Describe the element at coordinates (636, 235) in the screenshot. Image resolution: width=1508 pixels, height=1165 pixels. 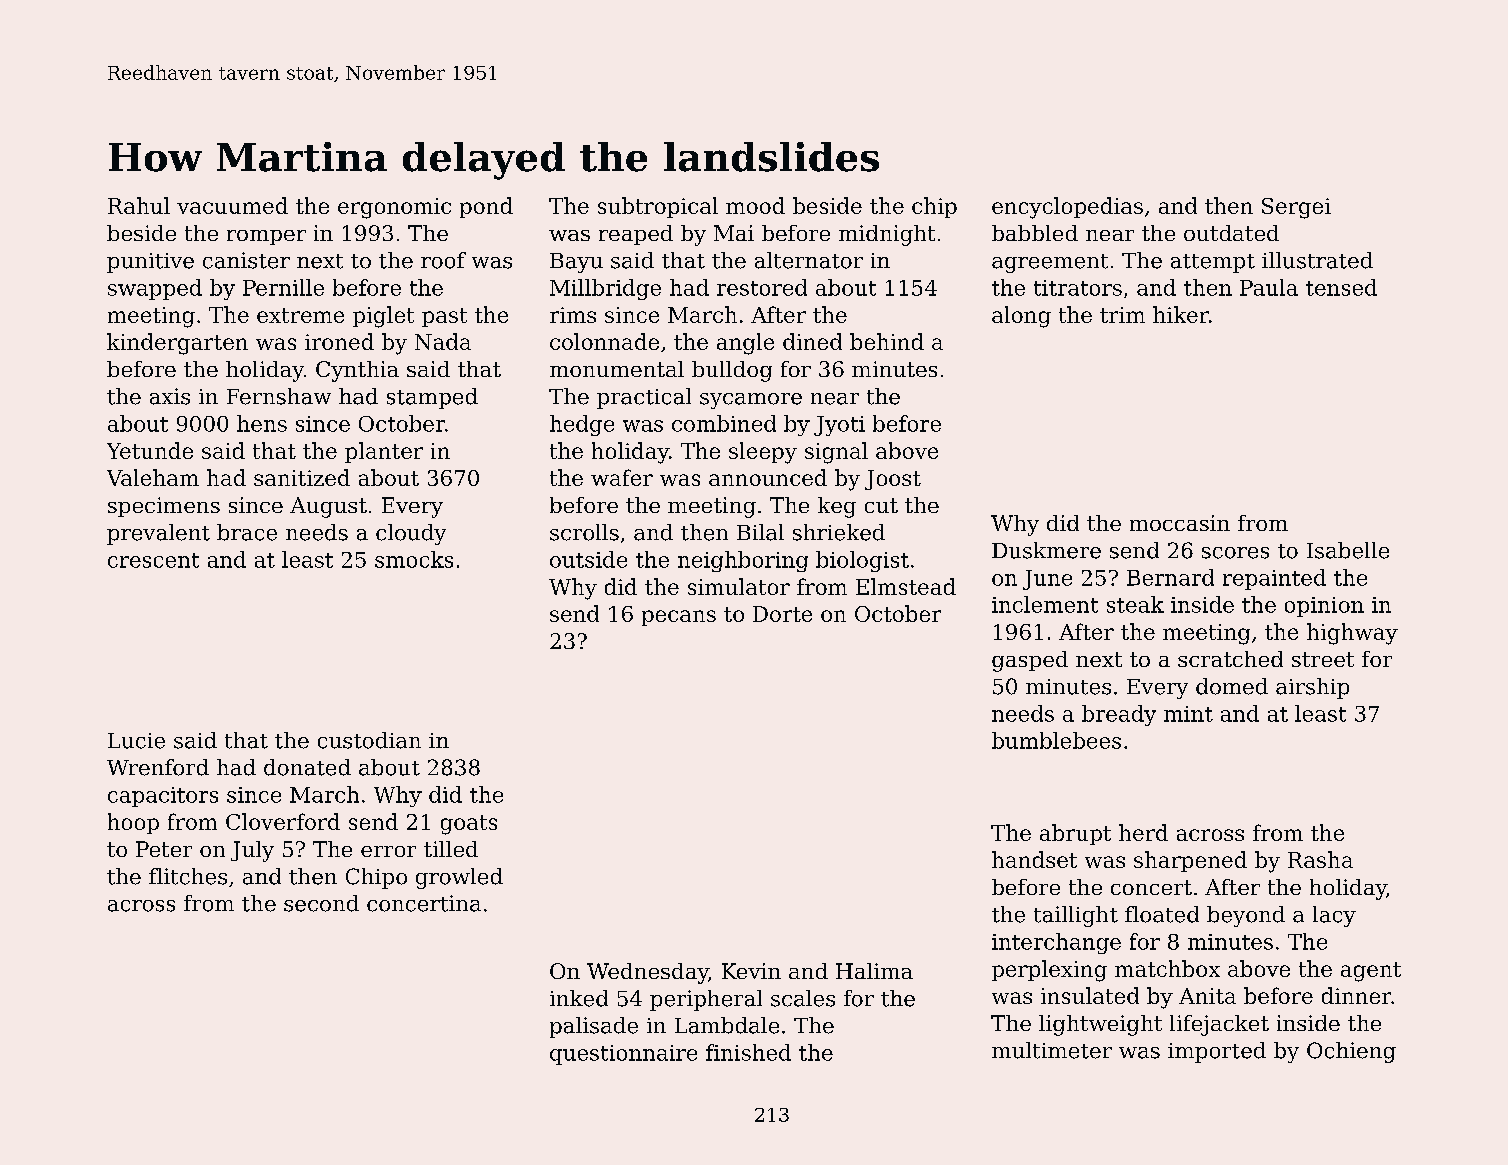
I see `reaped` at that location.
